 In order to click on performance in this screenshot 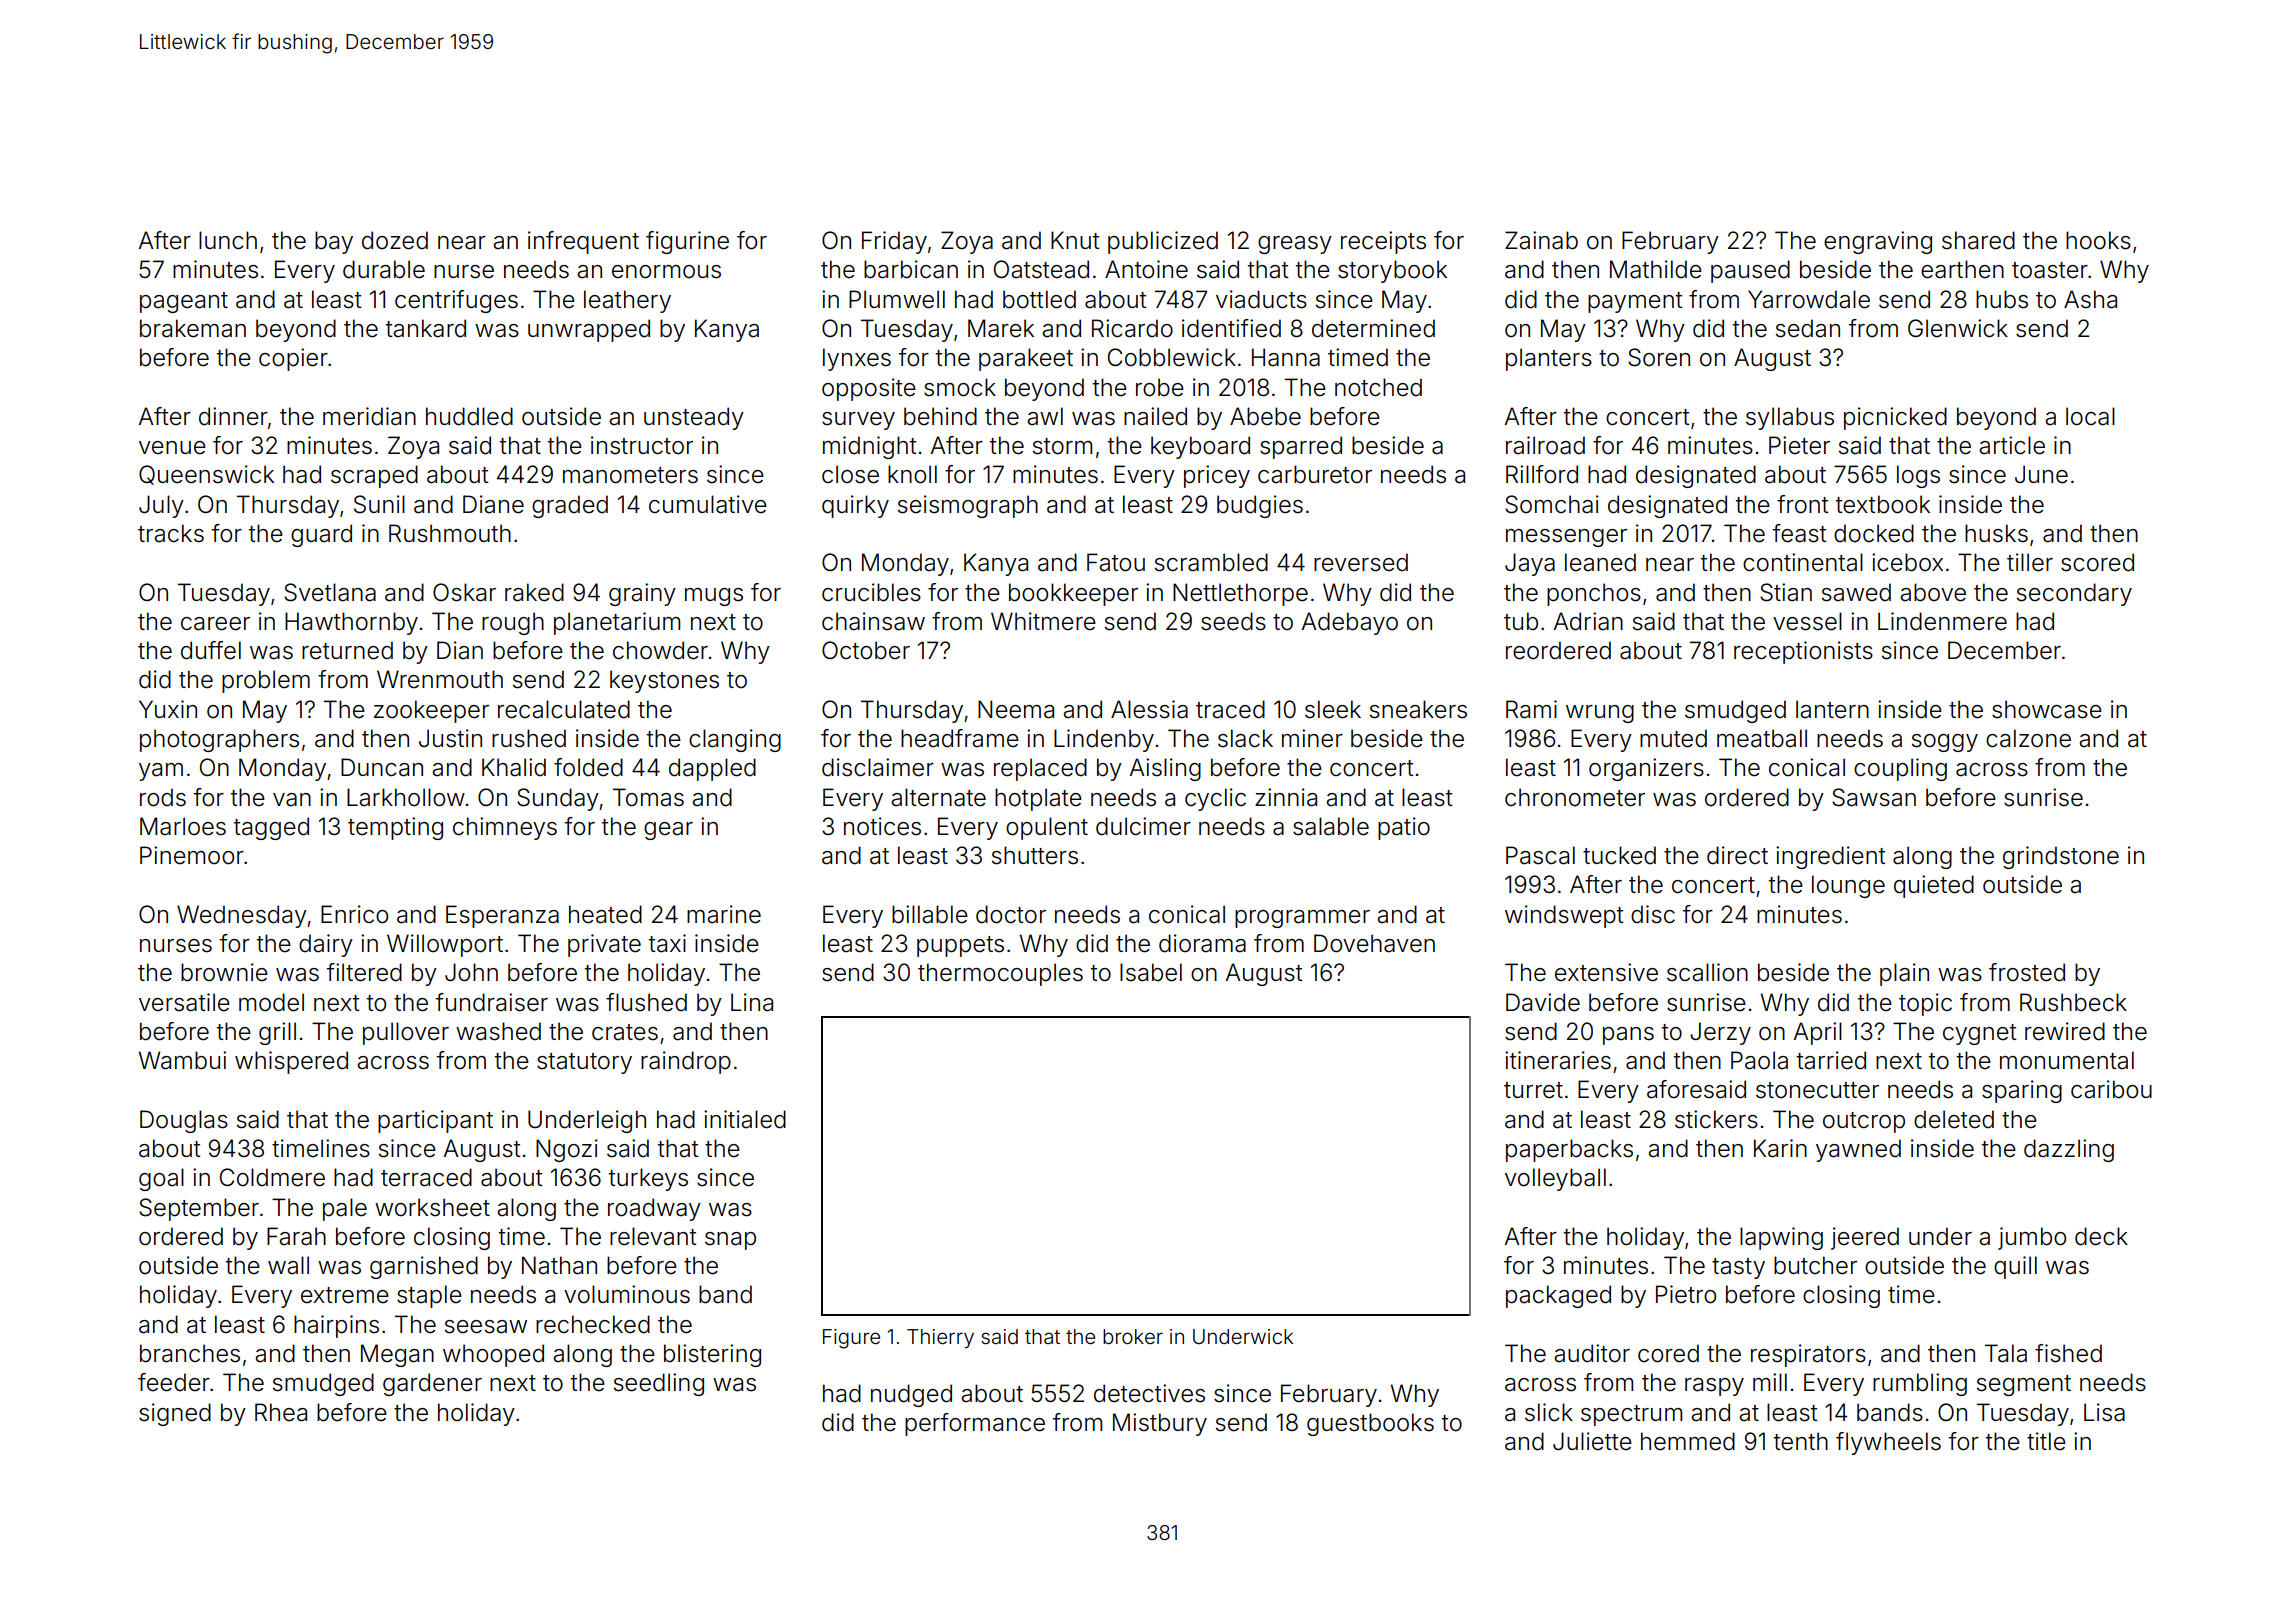, I will do `click(975, 1424)`.
